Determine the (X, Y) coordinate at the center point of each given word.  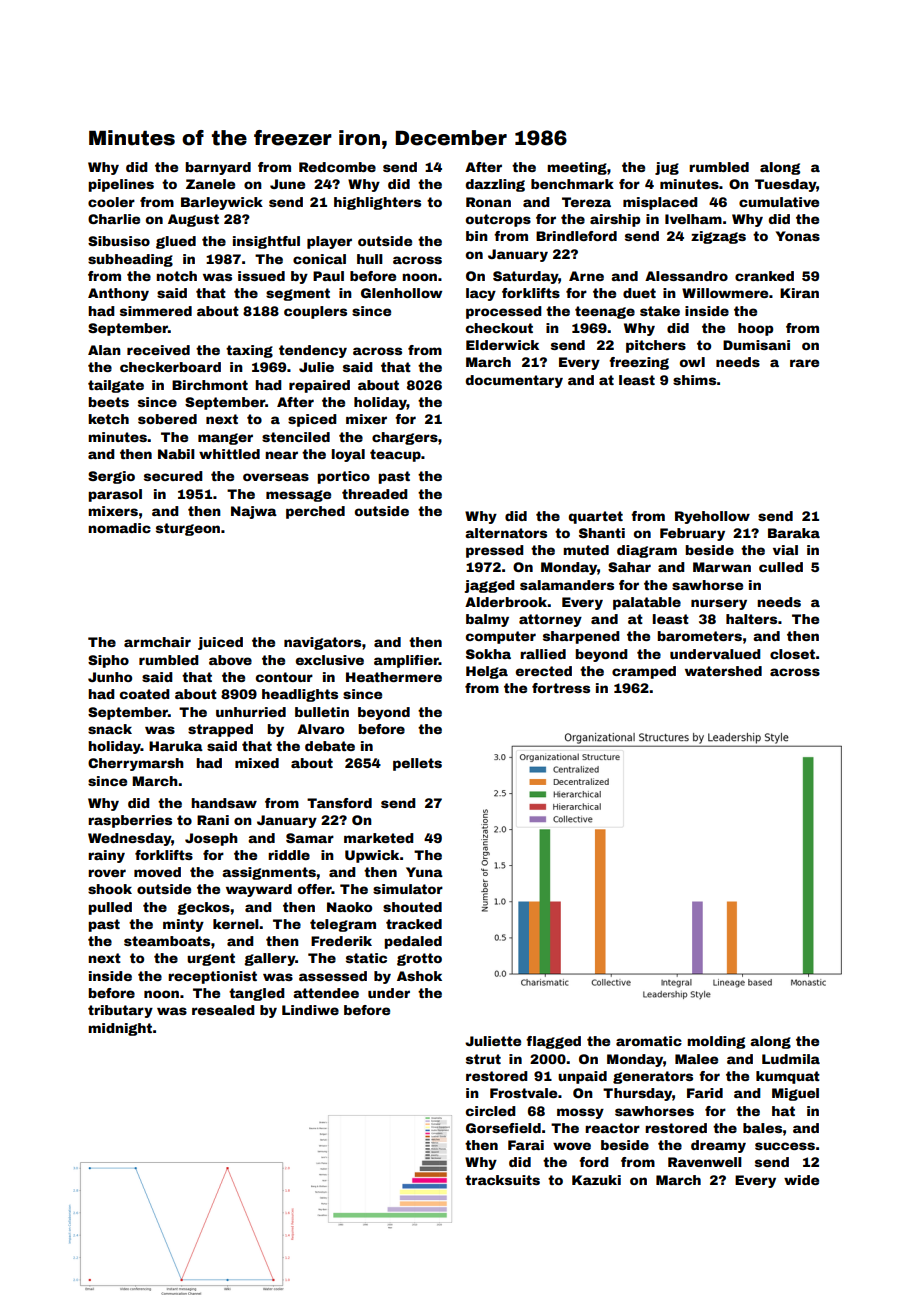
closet (792, 654)
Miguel (795, 1094)
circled (490, 1111)
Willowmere (725, 293)
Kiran (799, 293)
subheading (130, 260)
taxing (249, 351)
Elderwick (502, 345)
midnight (120, 1029)
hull (370, 259)
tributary (120, 1011)
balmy (487, 620)
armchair (157, 642)
